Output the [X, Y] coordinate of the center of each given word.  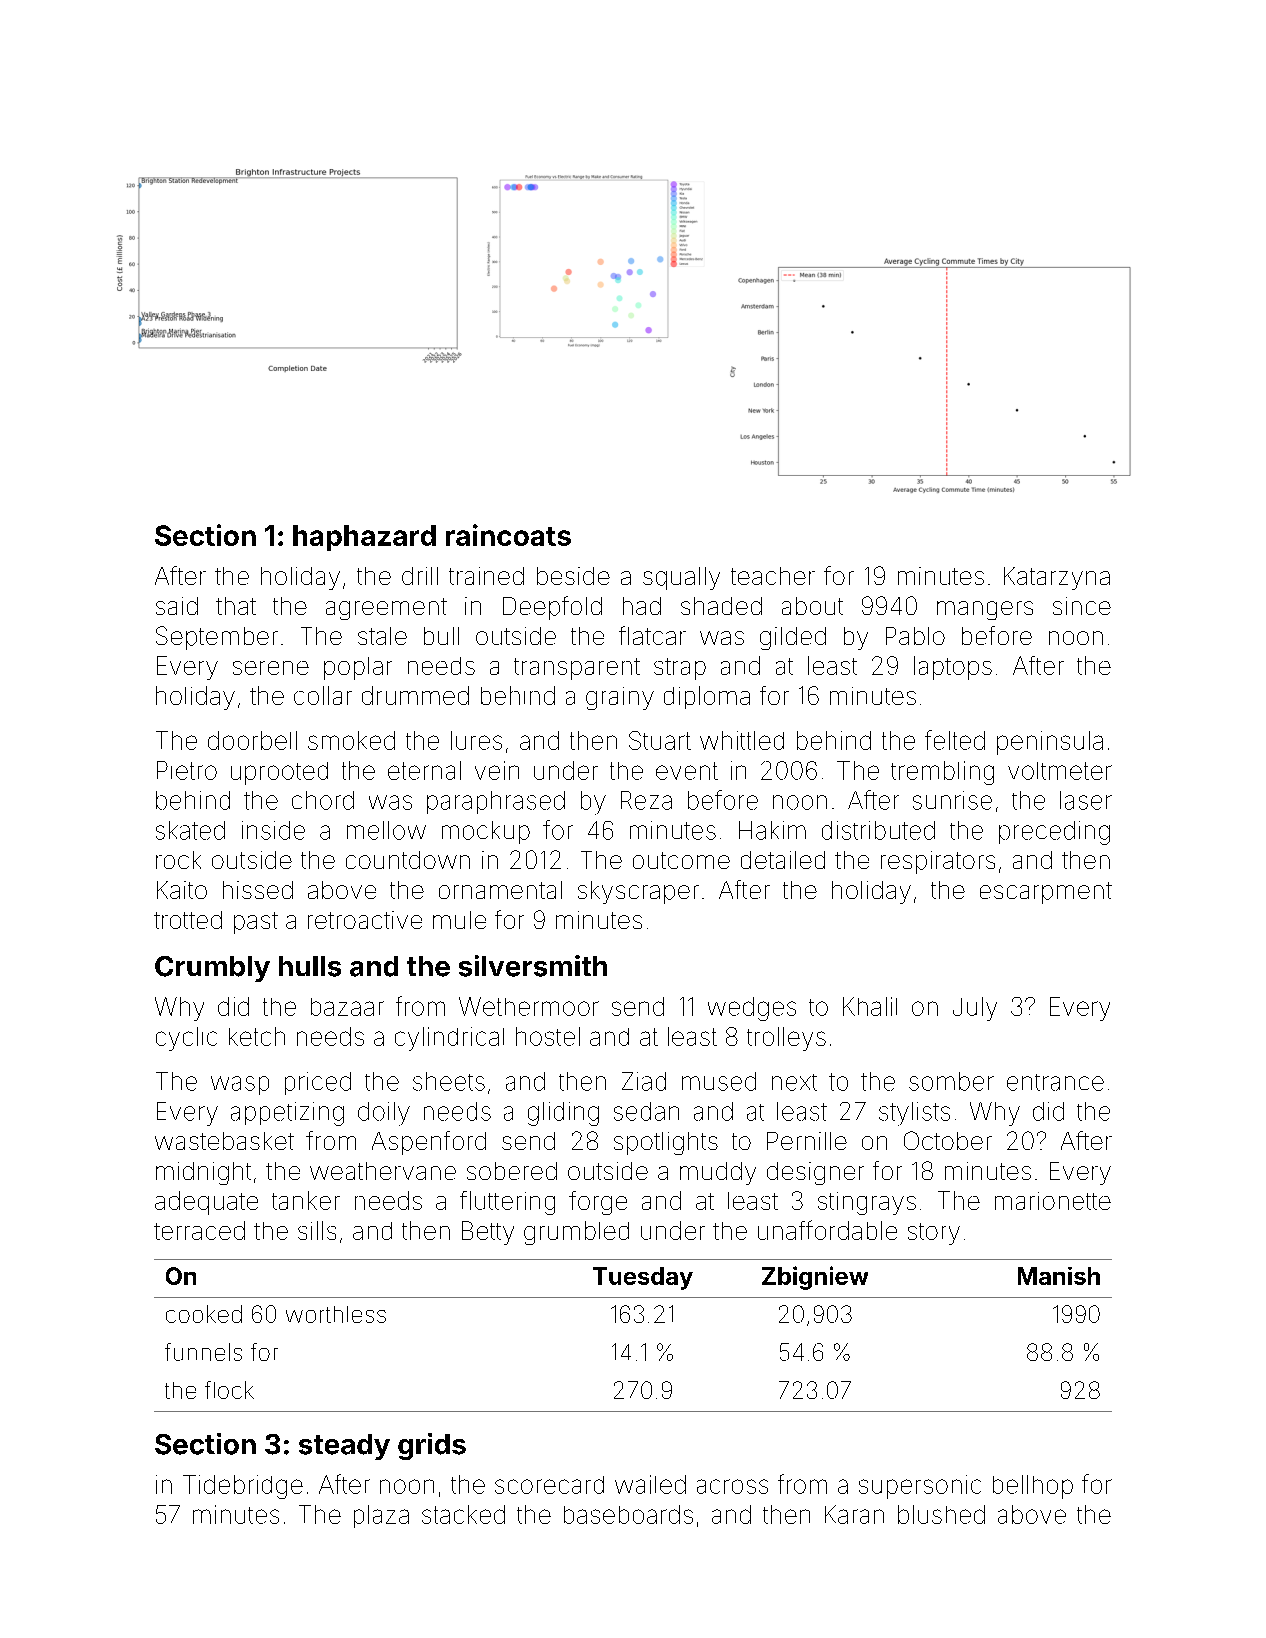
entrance [1055, 1082]
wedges [752, 1009]
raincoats [508, 535]
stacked [463, 1514]
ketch [257, 1036]
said [177, 606]
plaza [381, 1516]
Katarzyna [1057, 578]
